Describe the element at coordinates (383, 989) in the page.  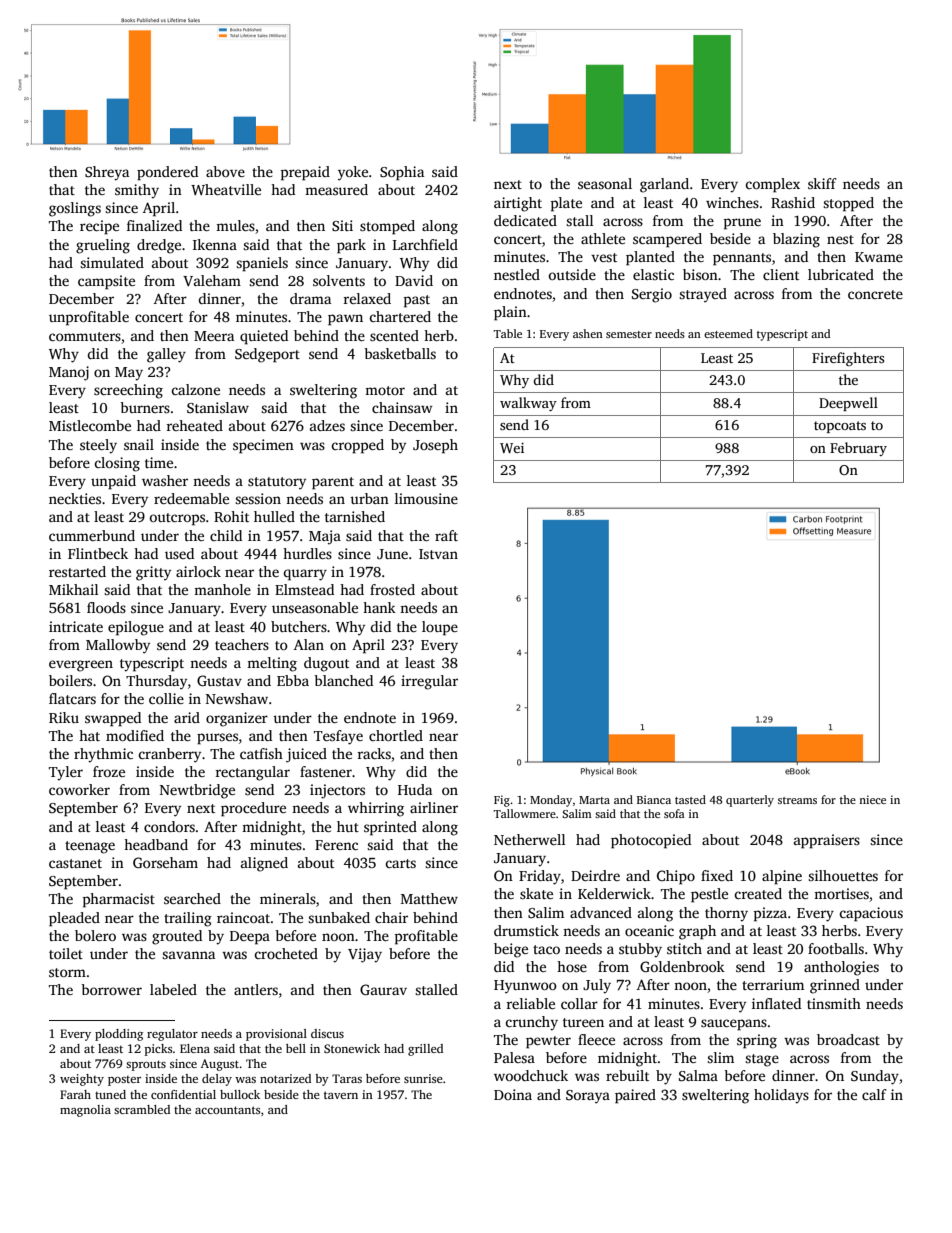
I see `Gaurav` at that location.
